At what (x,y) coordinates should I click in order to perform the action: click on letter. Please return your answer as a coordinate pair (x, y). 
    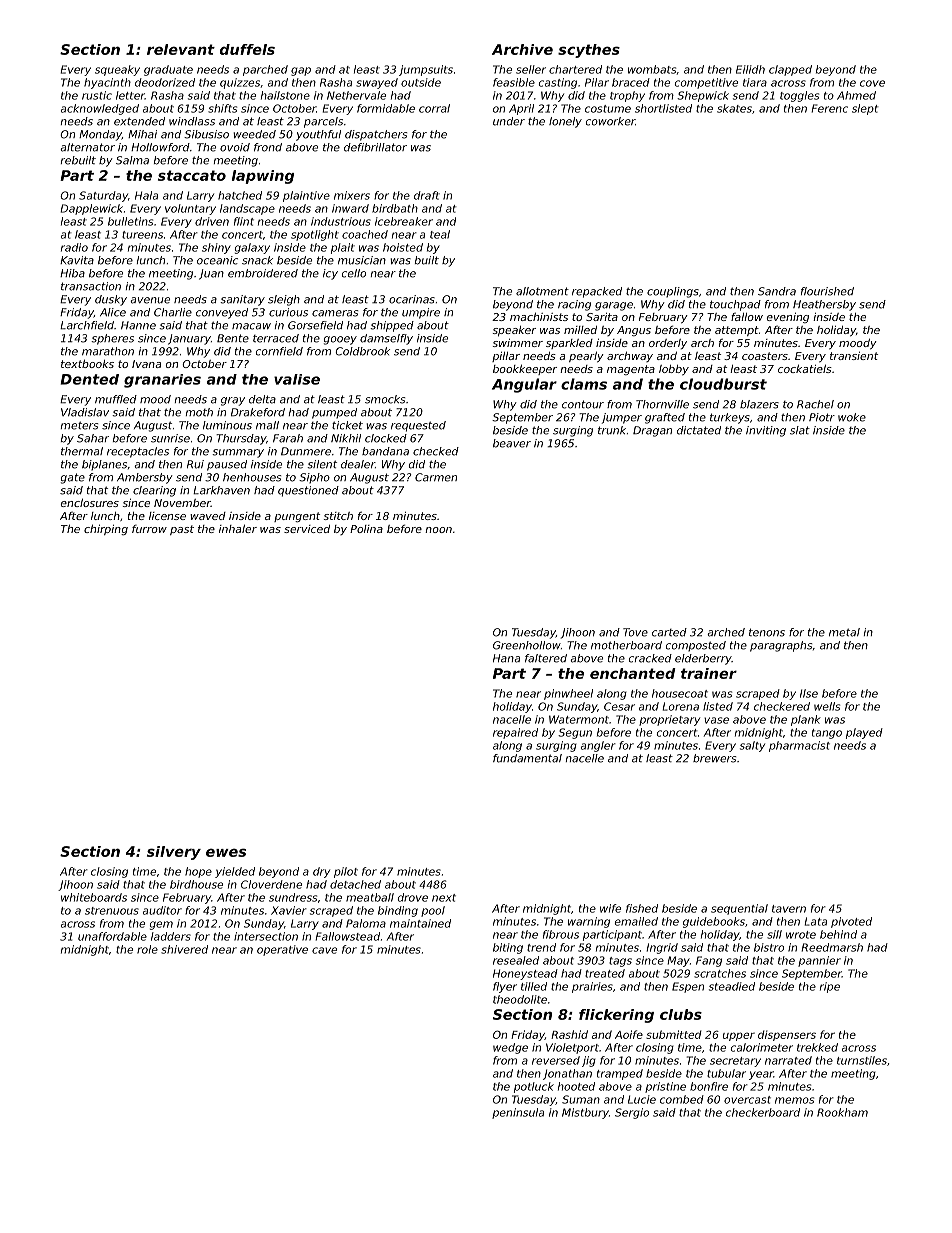
    Looking at the image, I should click on (130, 95).
